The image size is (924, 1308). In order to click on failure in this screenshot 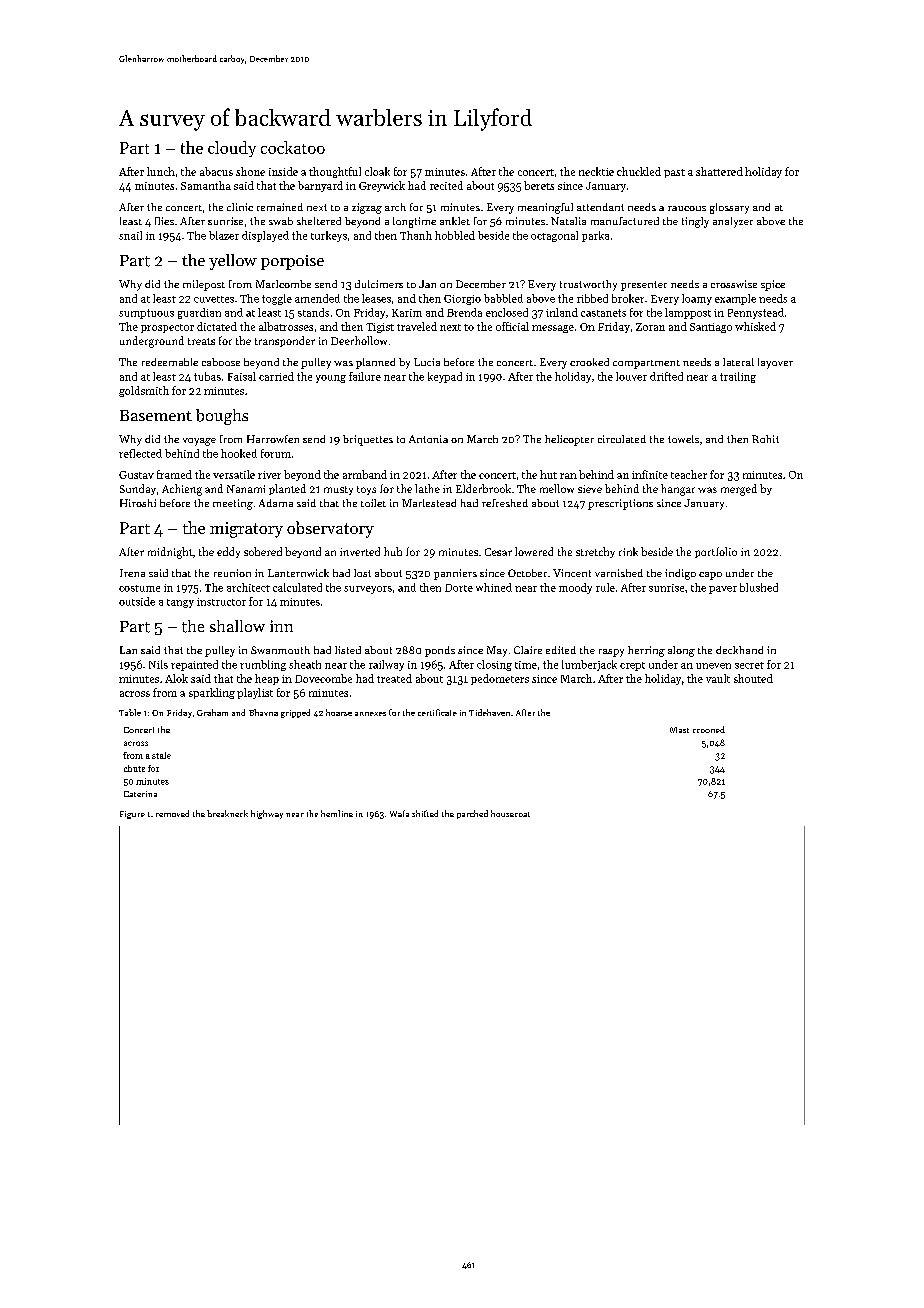, I will do `click(365, 376)`.
